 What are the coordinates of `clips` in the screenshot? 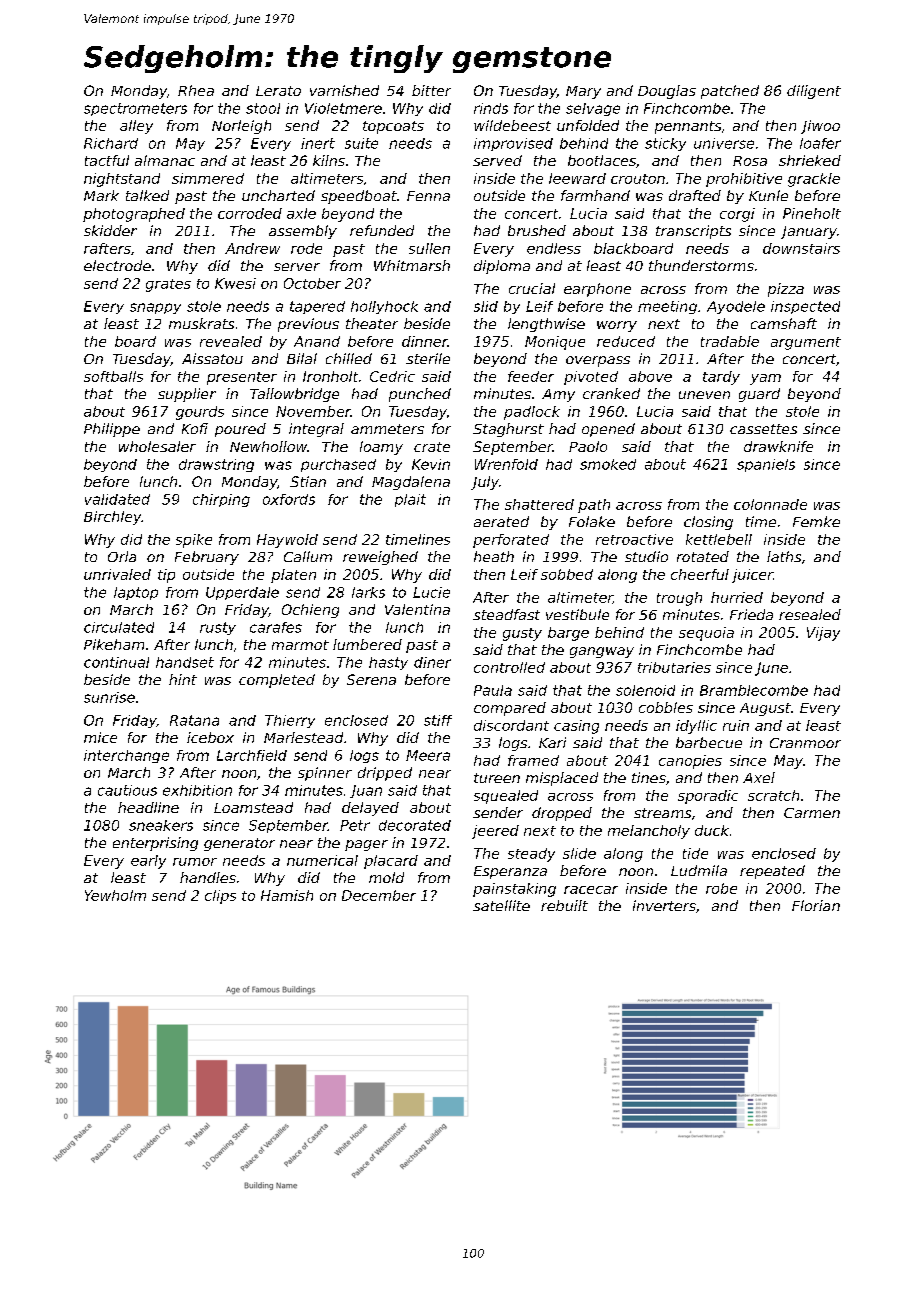 It's located at (220, 897).
